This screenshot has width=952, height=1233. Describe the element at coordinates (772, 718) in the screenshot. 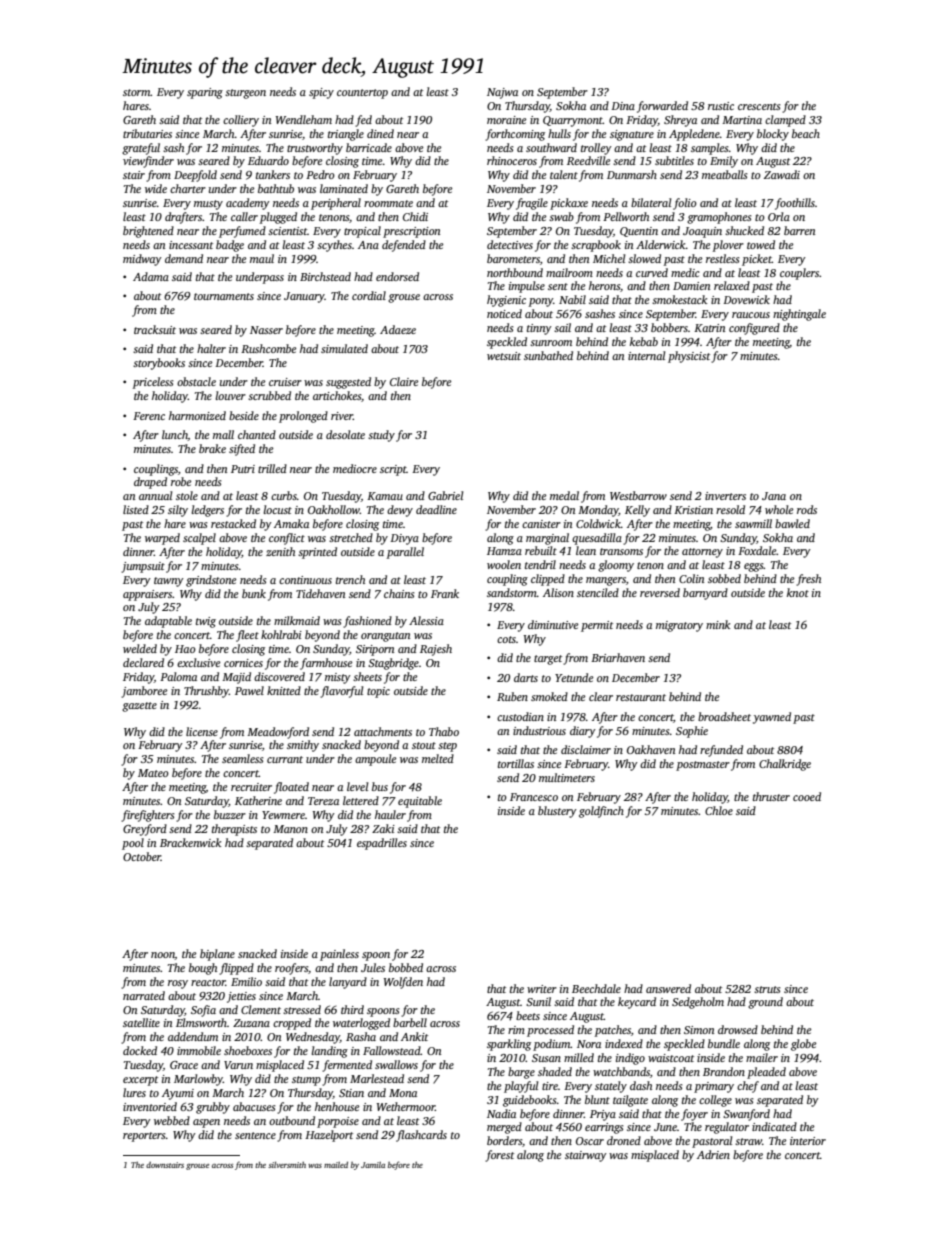

I see `yawned` at that location.
